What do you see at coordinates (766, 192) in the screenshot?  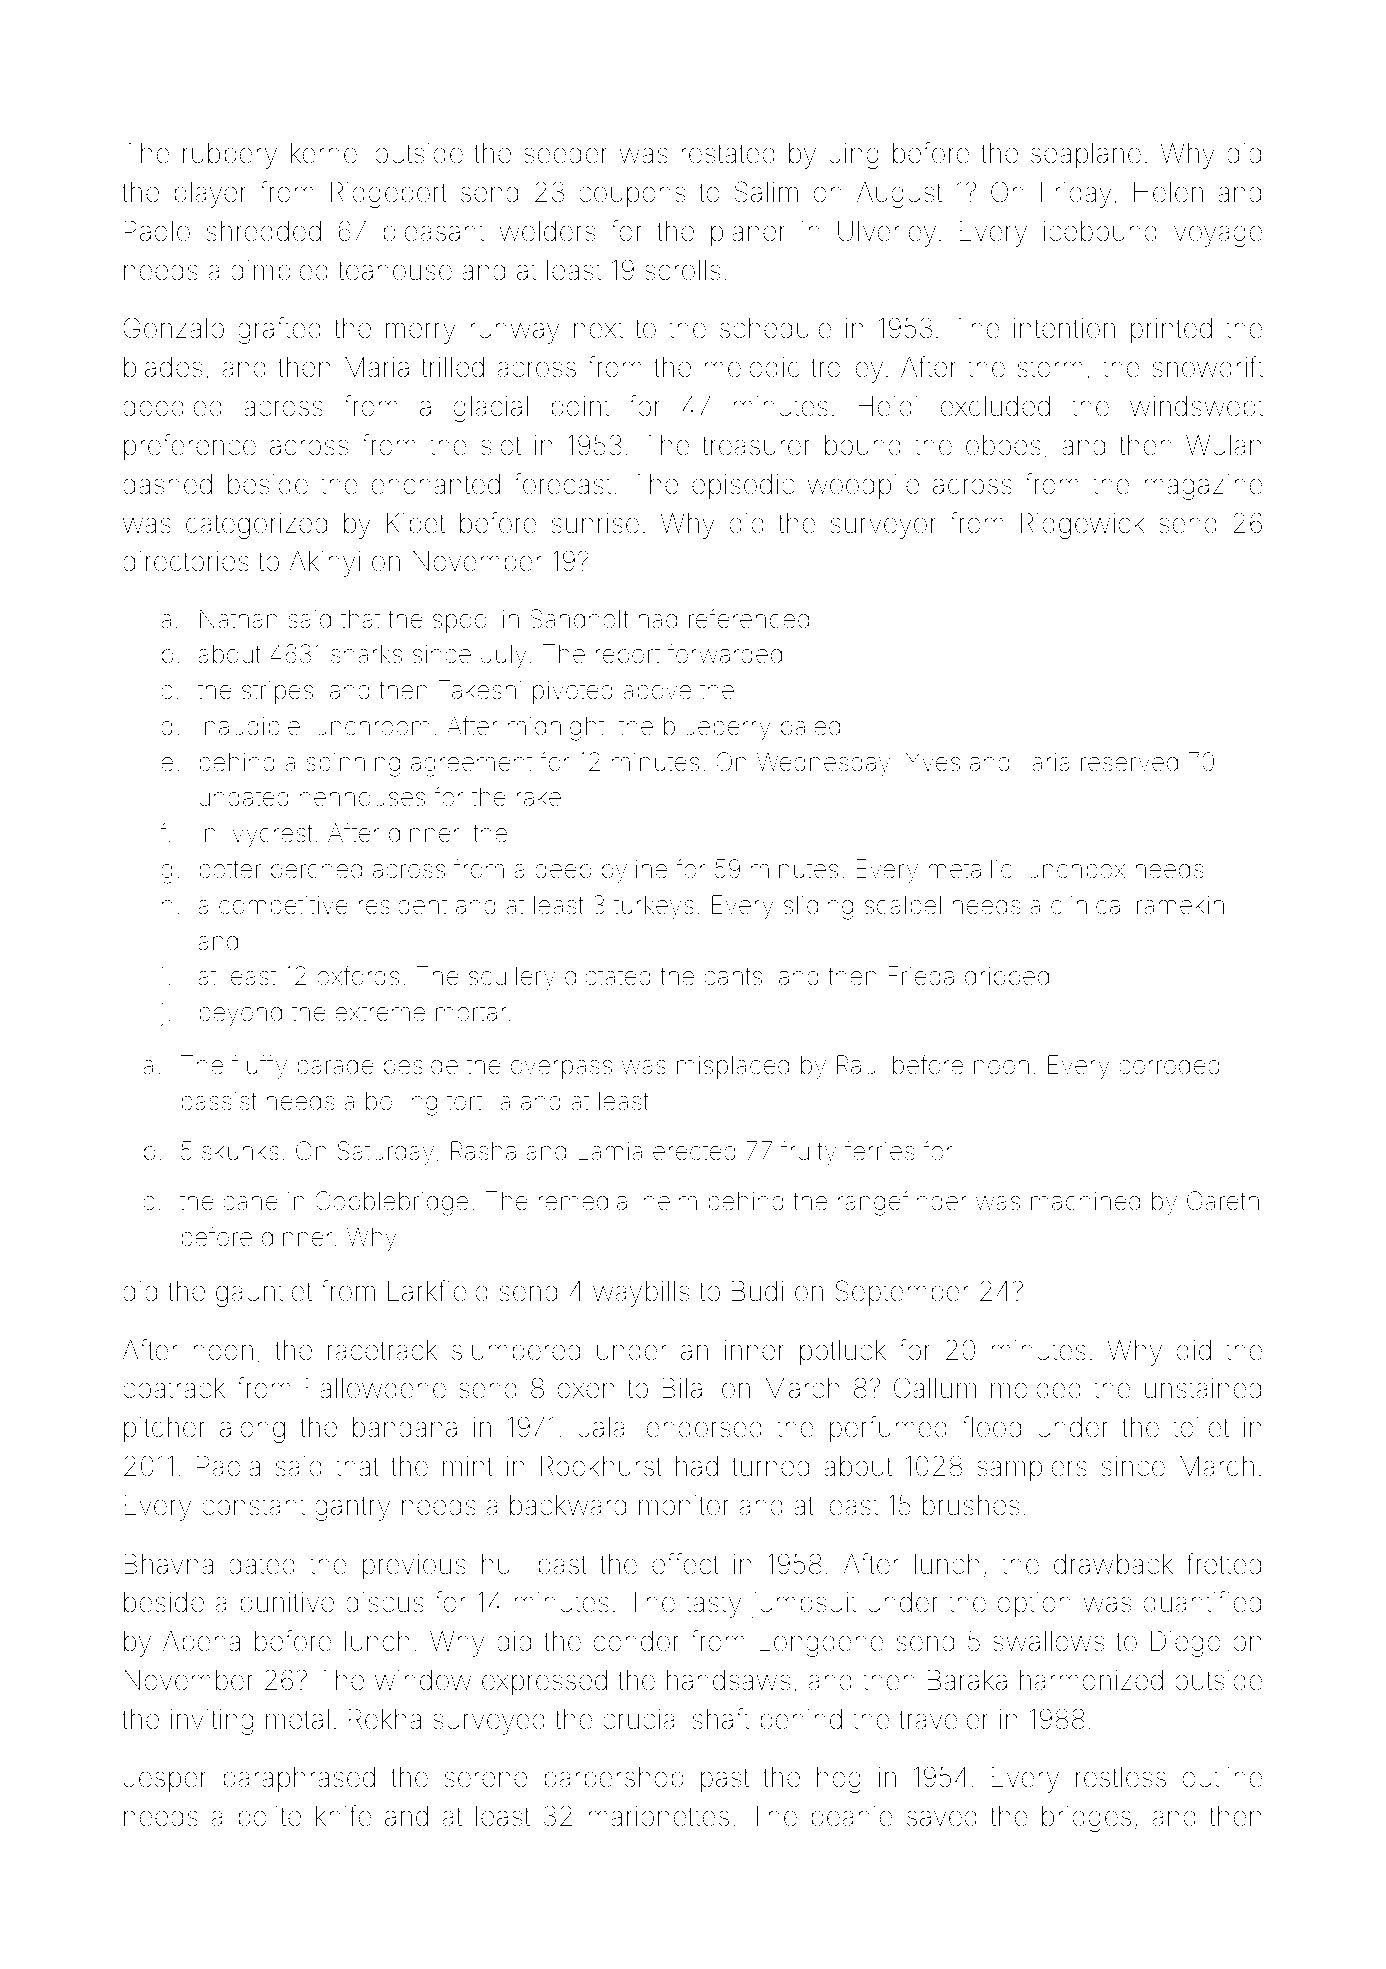 I see `Salim` at bounding box center [766, 192].
